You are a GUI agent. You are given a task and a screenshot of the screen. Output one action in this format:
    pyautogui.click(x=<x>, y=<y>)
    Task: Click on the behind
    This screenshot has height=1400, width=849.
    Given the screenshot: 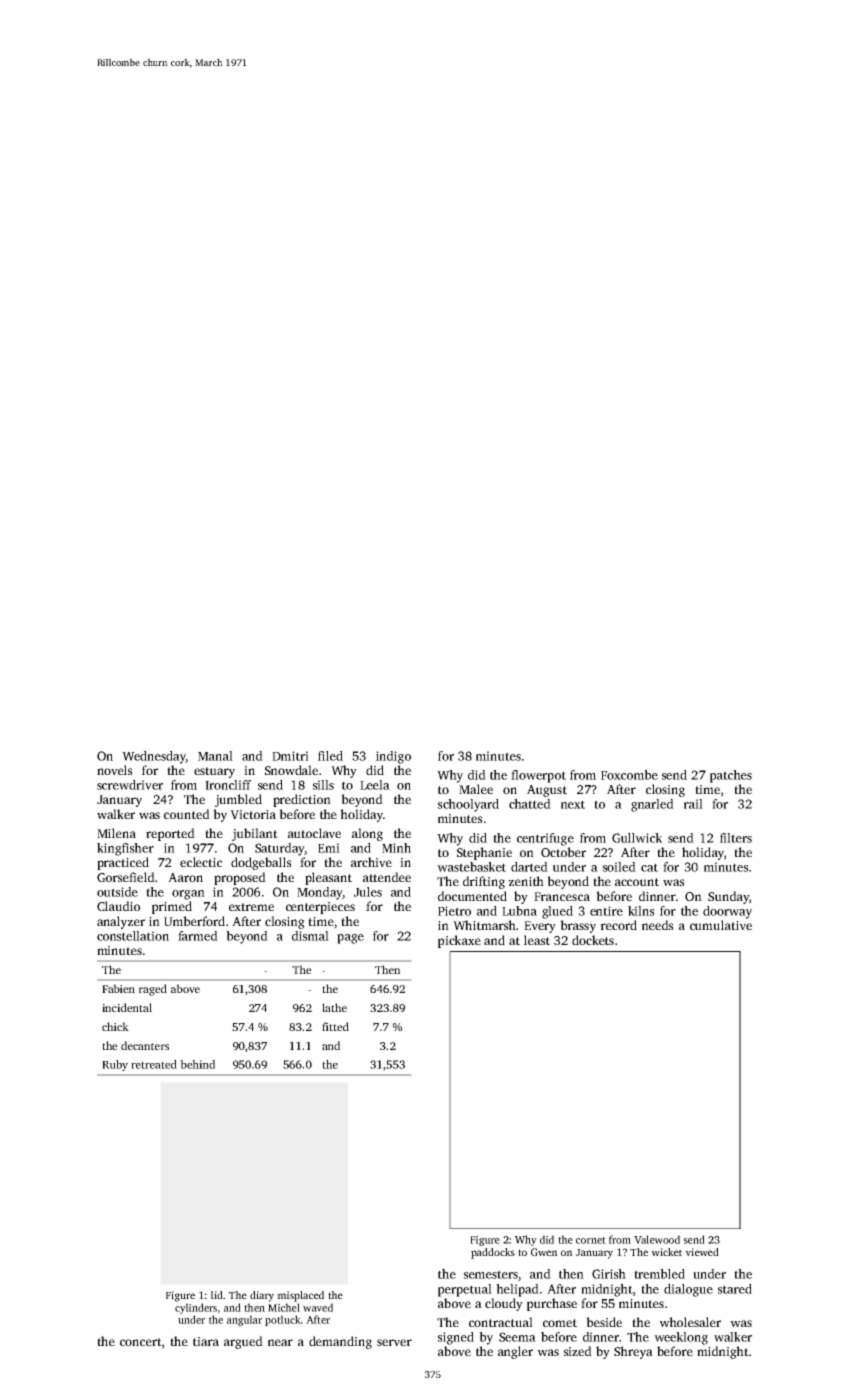 What is the action you would take?
    pyautogui.click(x=197, y=1064)
